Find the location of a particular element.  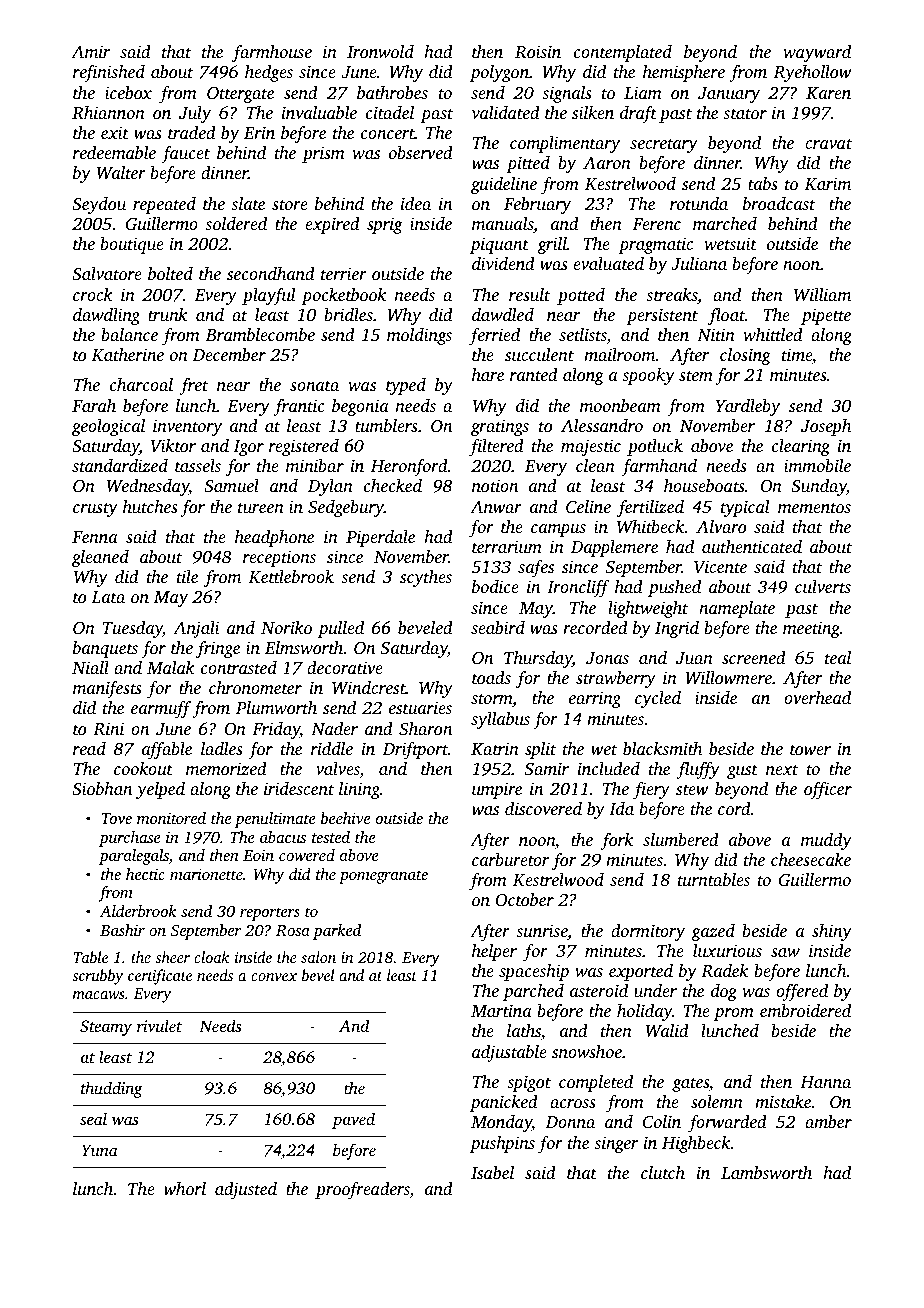

cloak is located at coordinates (211, 957).
